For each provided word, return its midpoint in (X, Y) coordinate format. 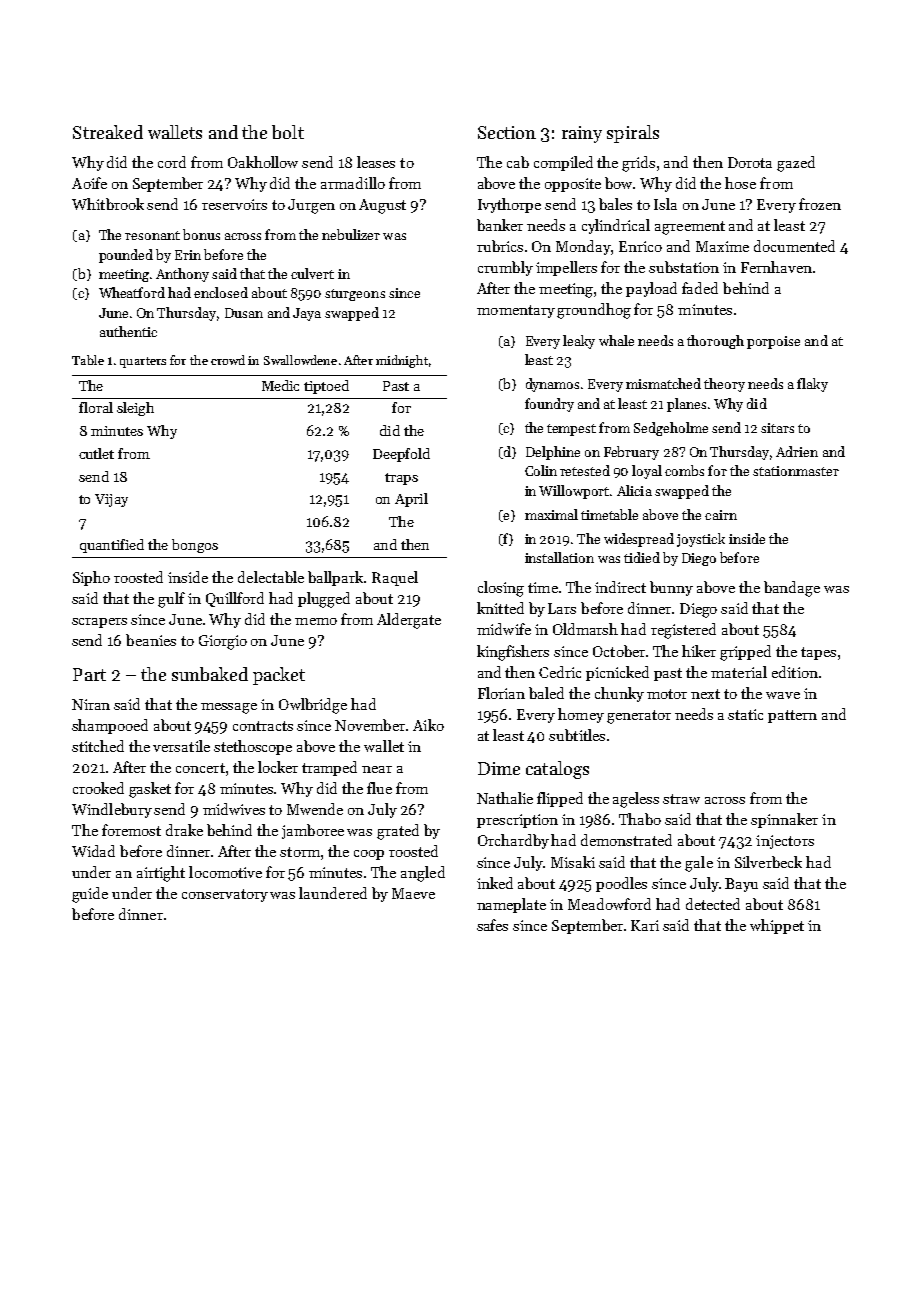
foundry (549, 405)
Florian (501, 693)
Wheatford (132, 292)
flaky (812, 385)
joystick (701, 540)
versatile (181, 746)
